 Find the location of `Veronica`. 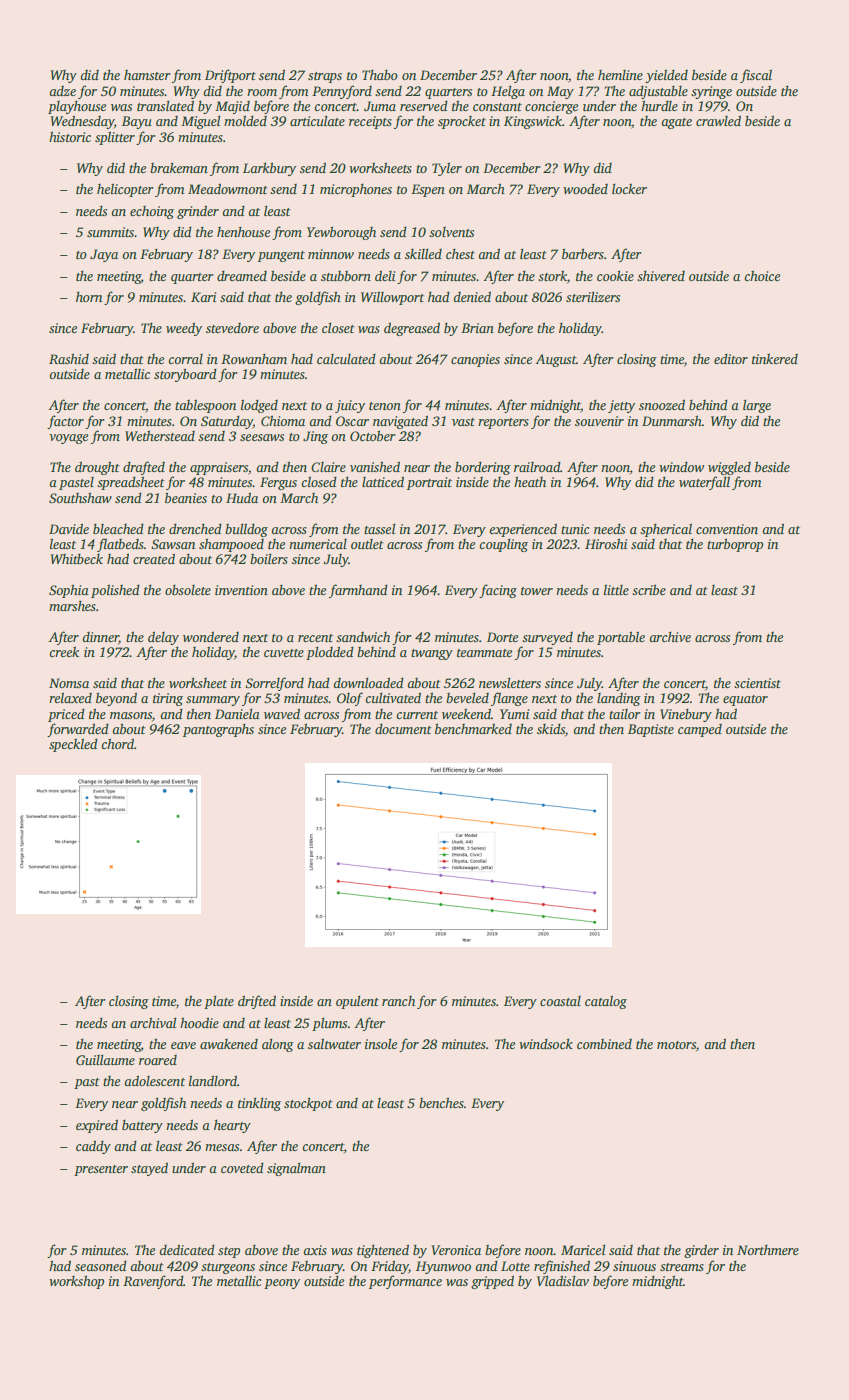

Veronica is located at coordinates (456, 1250).
